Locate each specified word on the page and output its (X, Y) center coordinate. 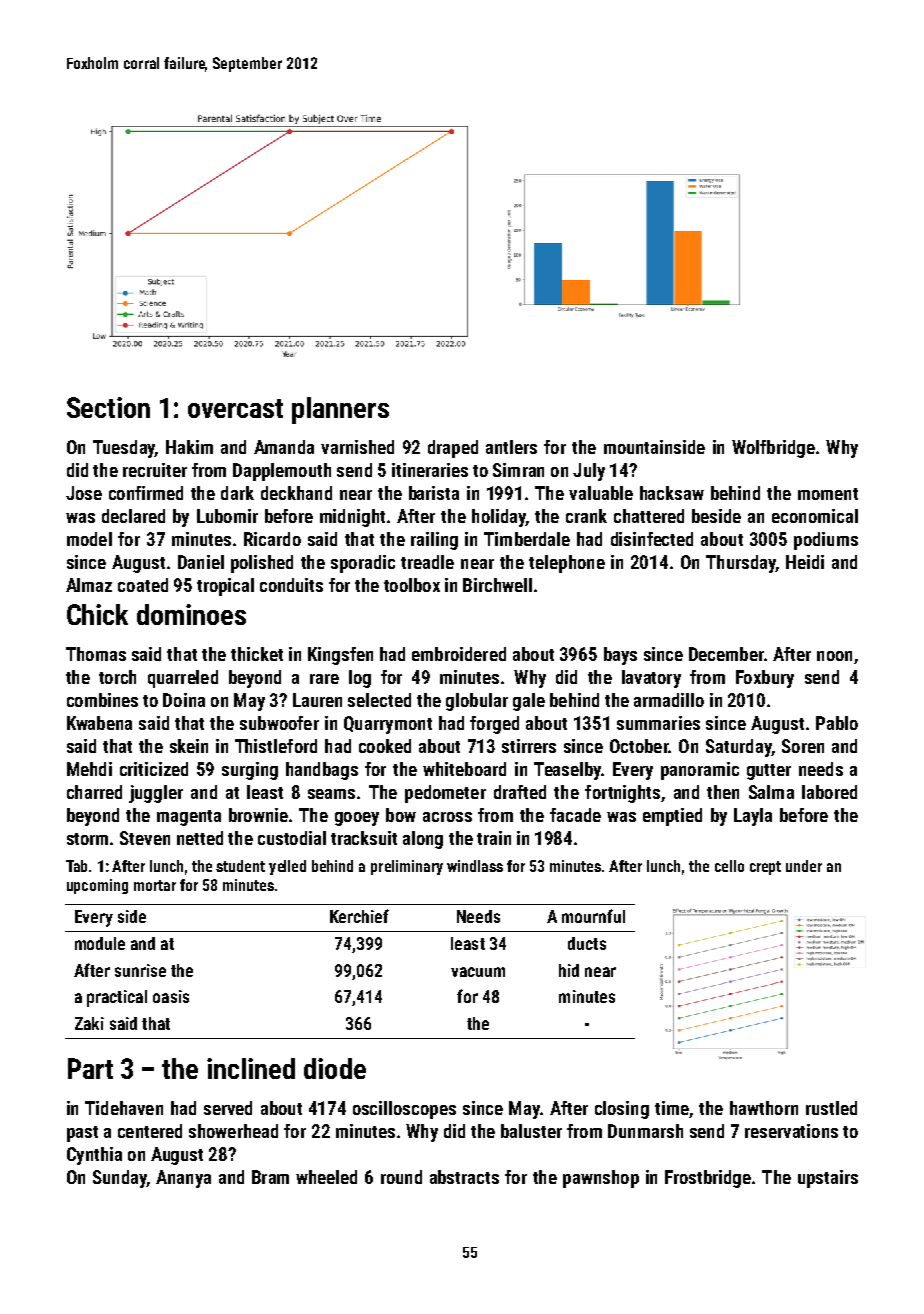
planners (340, 410)
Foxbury (765, 679)
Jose (84, 493)
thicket (257, 654)
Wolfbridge (773, 449)
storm (87, 839)
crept (765, 868)
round (401, 1177)
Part (90, 1068)
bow (401, 815)
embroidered (459, 654)
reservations (791, 1131)
